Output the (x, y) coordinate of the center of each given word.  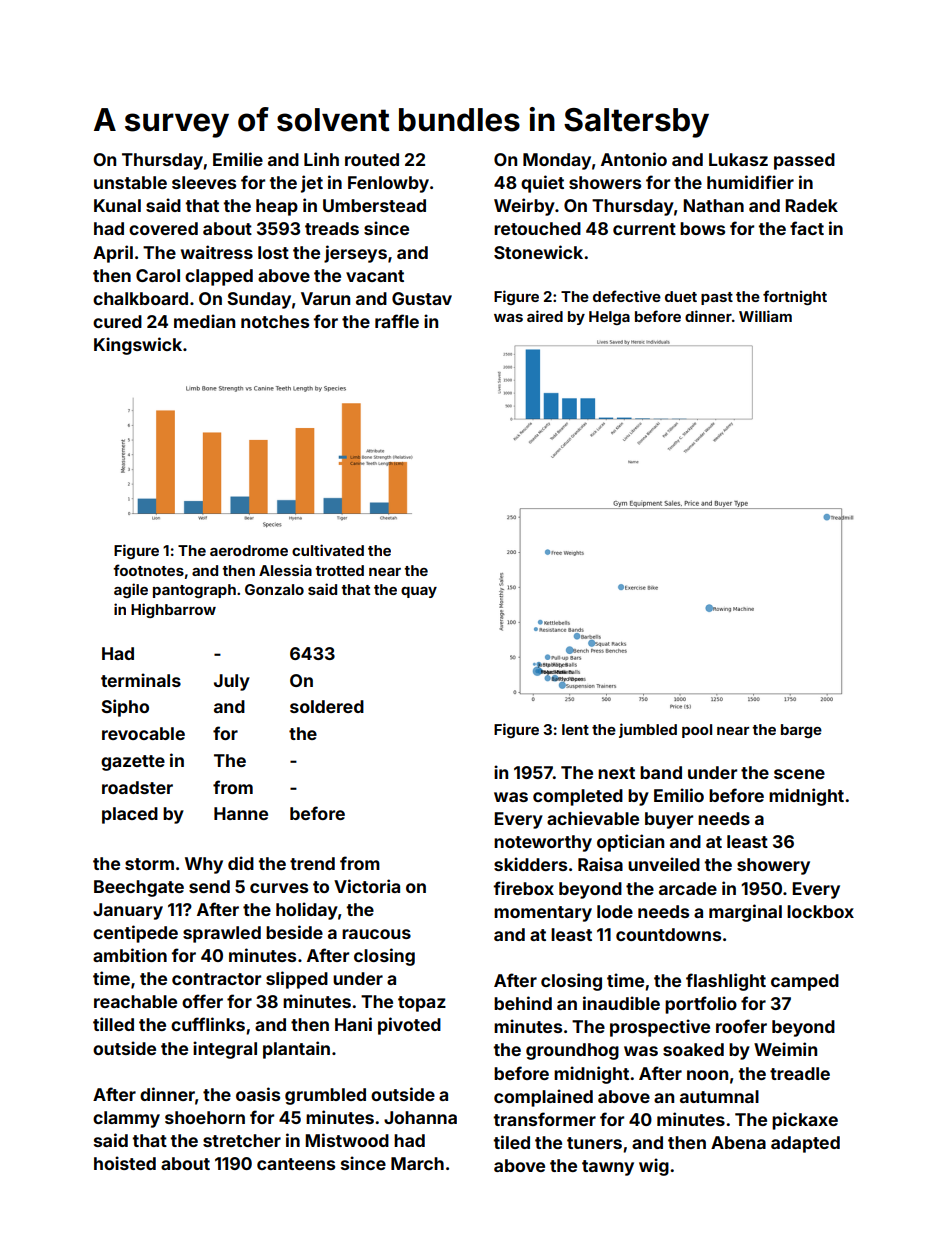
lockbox (820, 911)
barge (801, 731)
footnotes (148, 570)
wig (654, 1167)
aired (545, 316)
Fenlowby (388, 184)
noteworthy (543, 843)
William (765, 316)
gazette (133, 763)
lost (273, 252)
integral (225, 1050)
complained (543, 1098)
